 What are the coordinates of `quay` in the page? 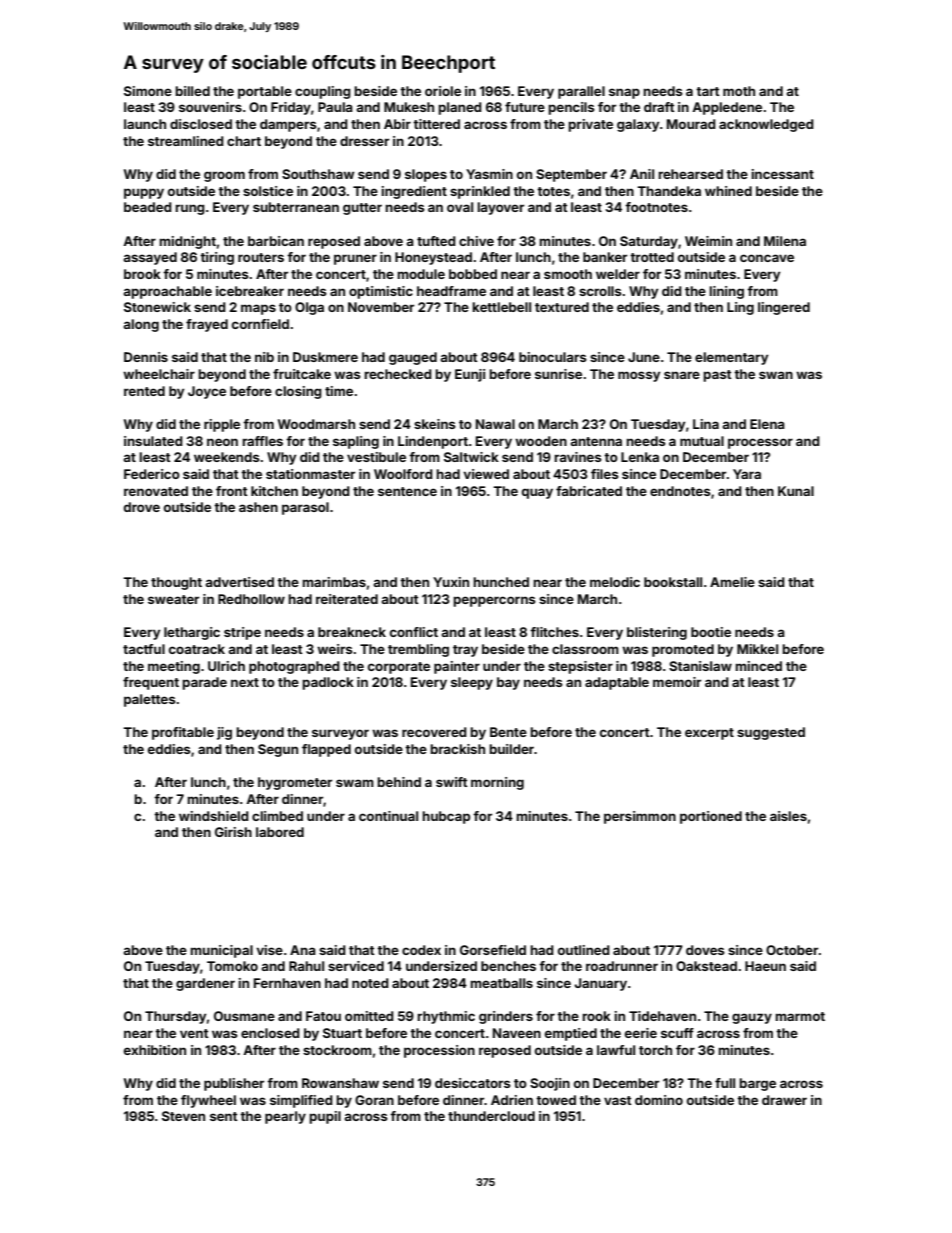 It's located at (537, 493).
